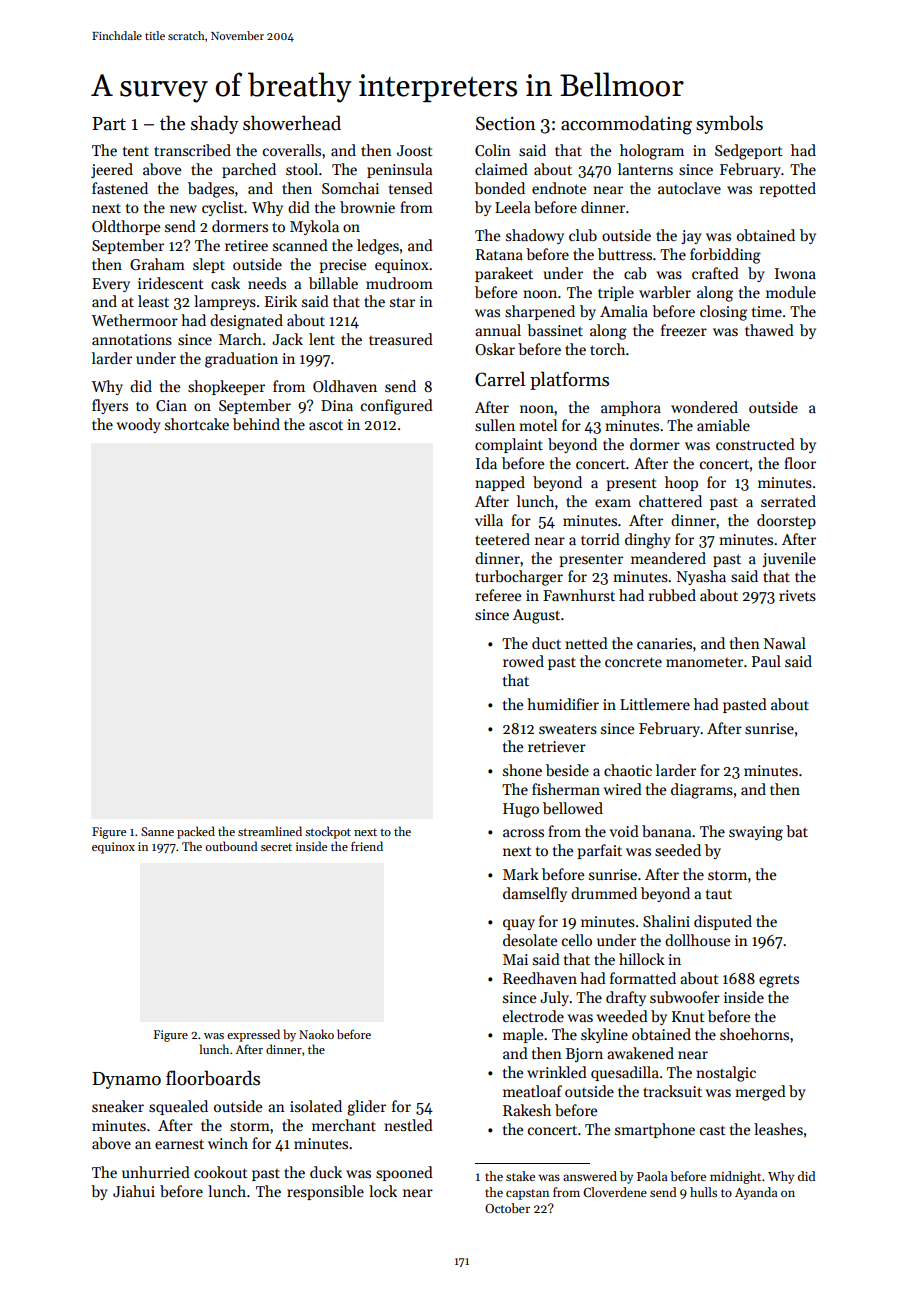 The width and height of the screenshot is (908, 1316). What do you see at coordinates (507, 1208) in the screenshot?
I see `October` at bounding box center [507, 1208].
